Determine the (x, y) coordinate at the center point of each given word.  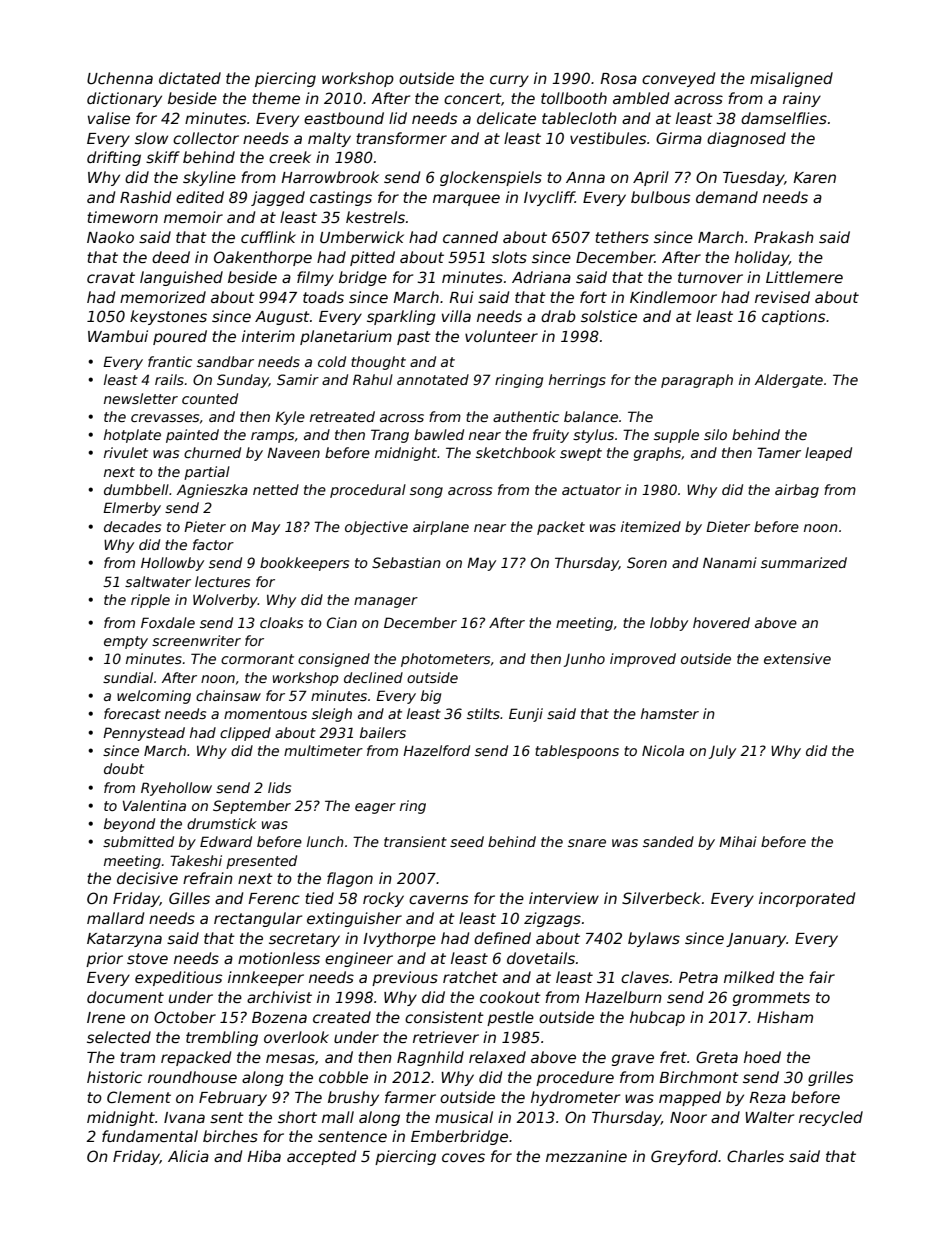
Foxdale (168, 622)
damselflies (784, 118)
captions (793, 317)
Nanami (730, 562)
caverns (438, 899)
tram (137, 1057)
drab (558, 316)
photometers (445, 660)
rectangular (258, 919)
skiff (163, 157)
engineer (359, 959)
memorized (163, 297)
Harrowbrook (330, 177)
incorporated (807, 899)
